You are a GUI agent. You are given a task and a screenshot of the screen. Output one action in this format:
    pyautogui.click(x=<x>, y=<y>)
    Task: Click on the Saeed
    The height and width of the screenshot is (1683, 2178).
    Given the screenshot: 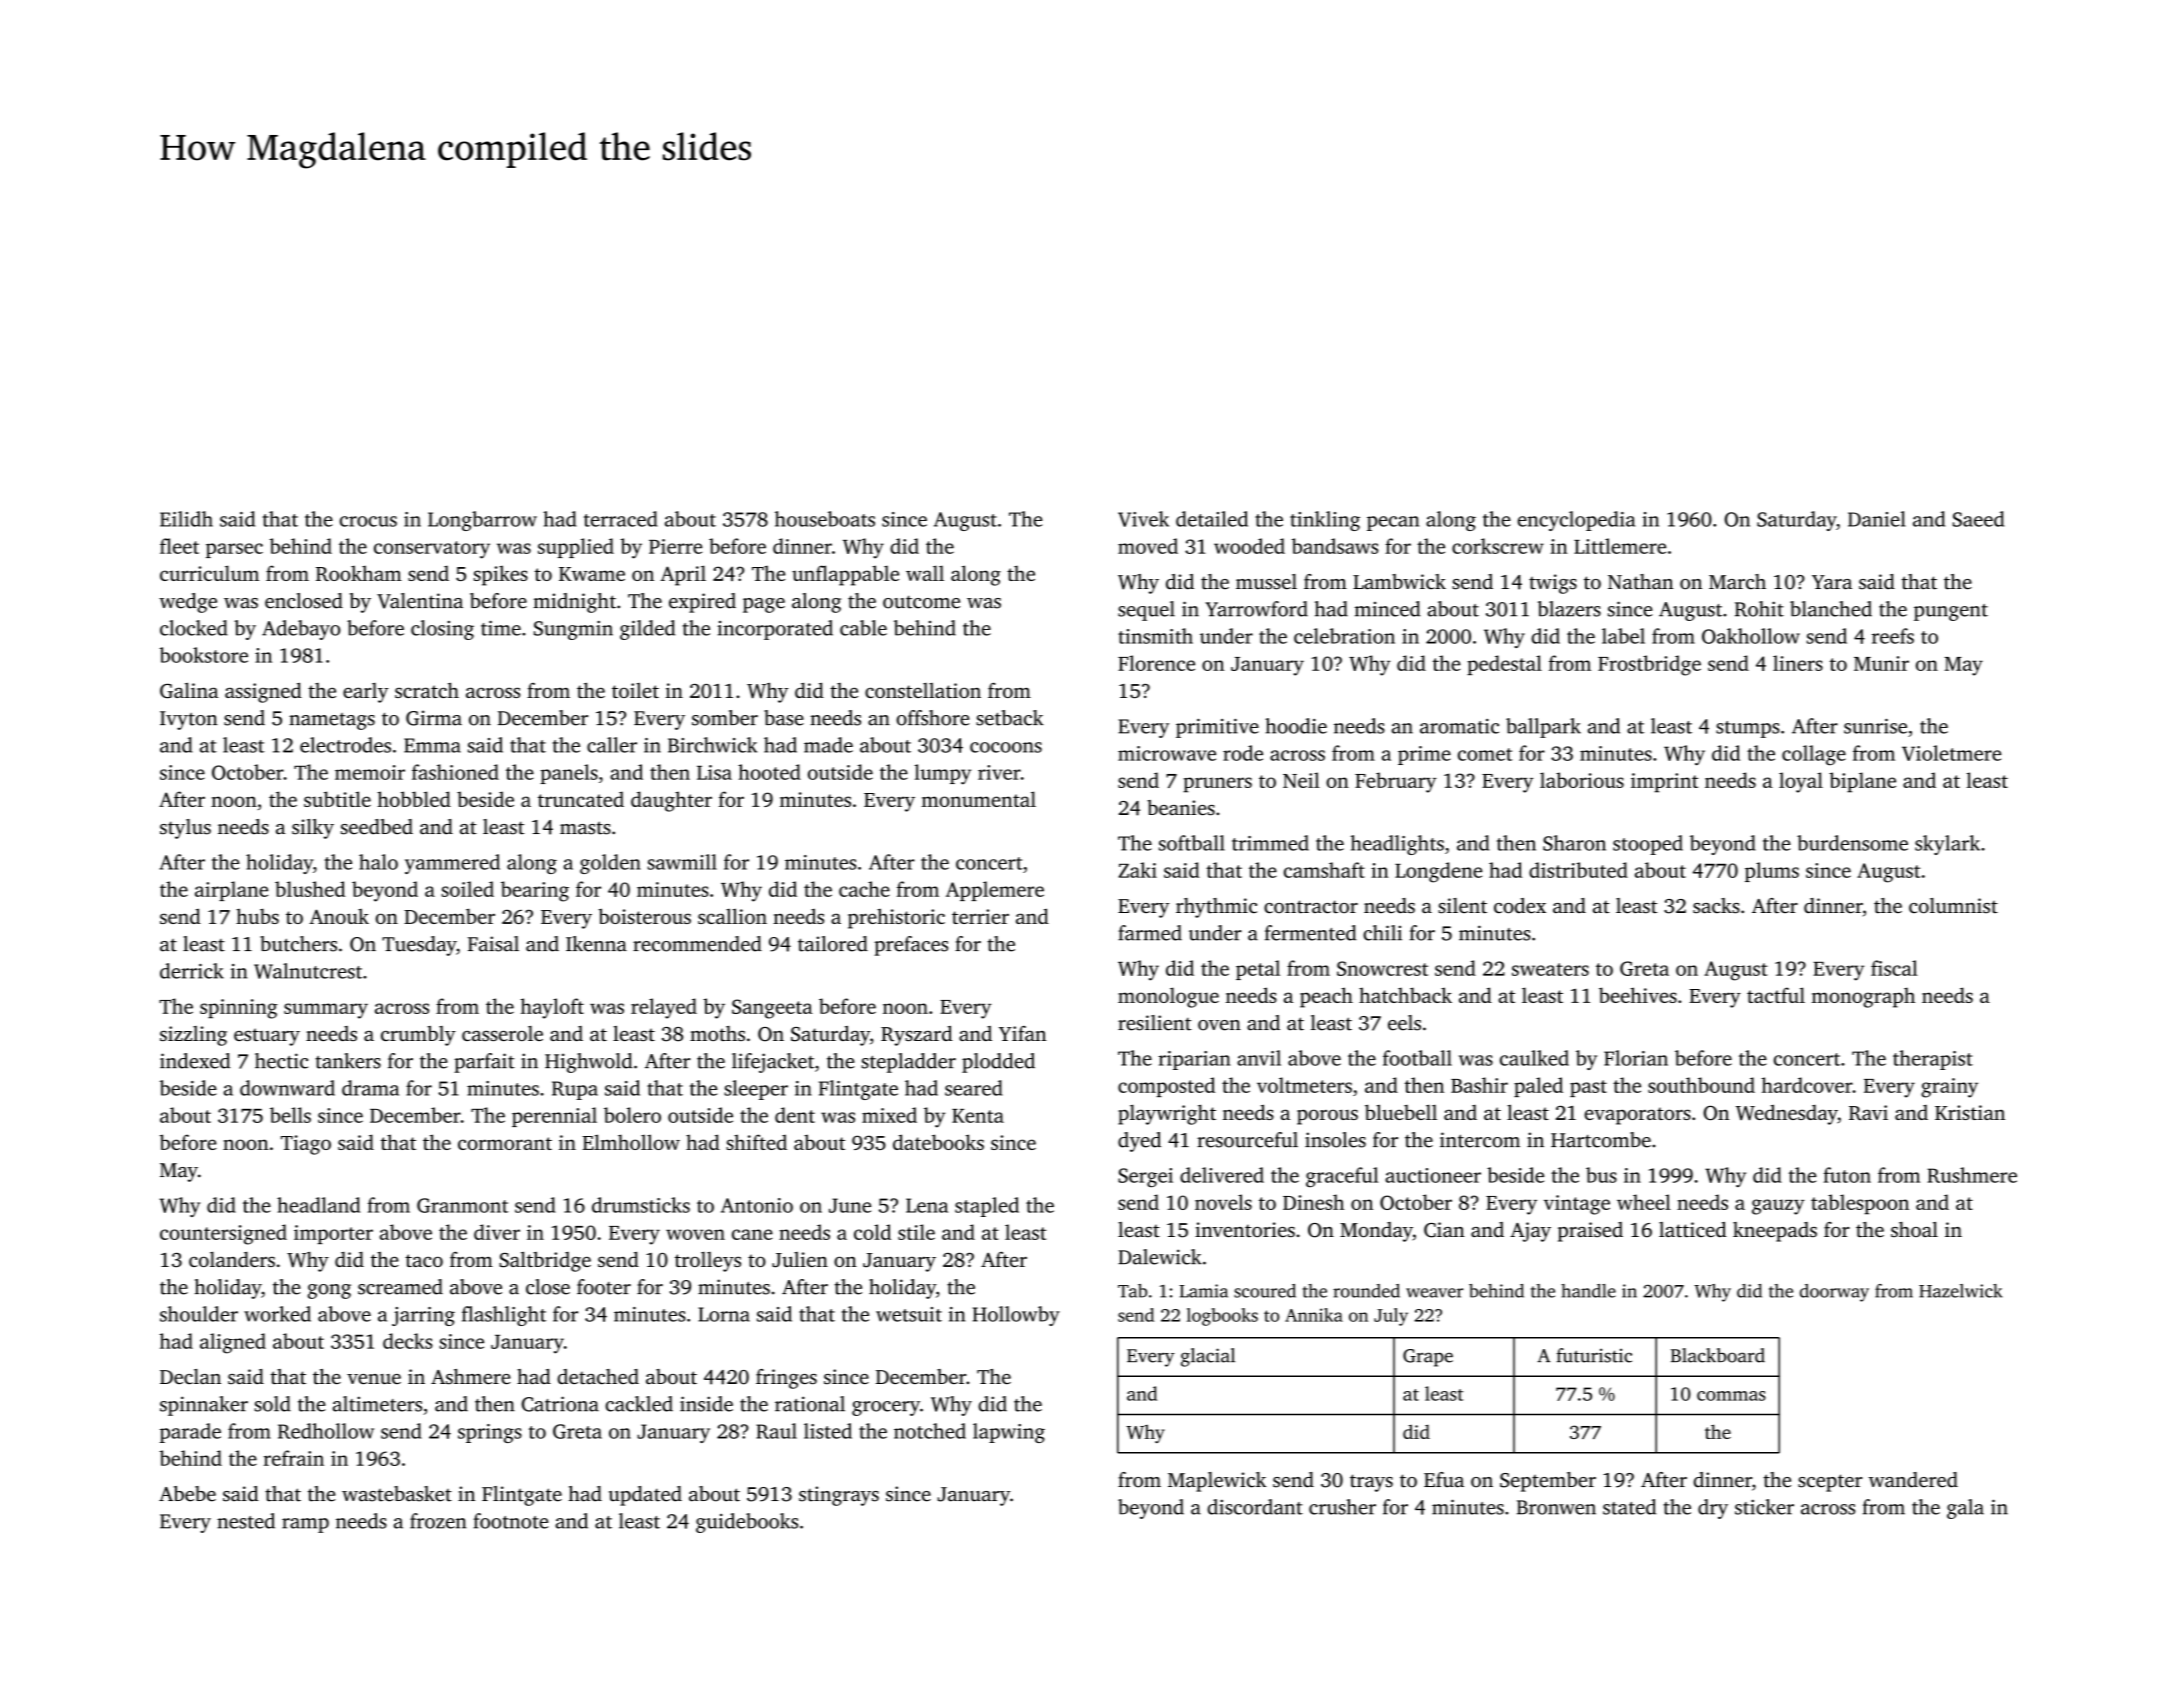 What is the action you would take?
    pyautogui.click(x=1978, y=519)
